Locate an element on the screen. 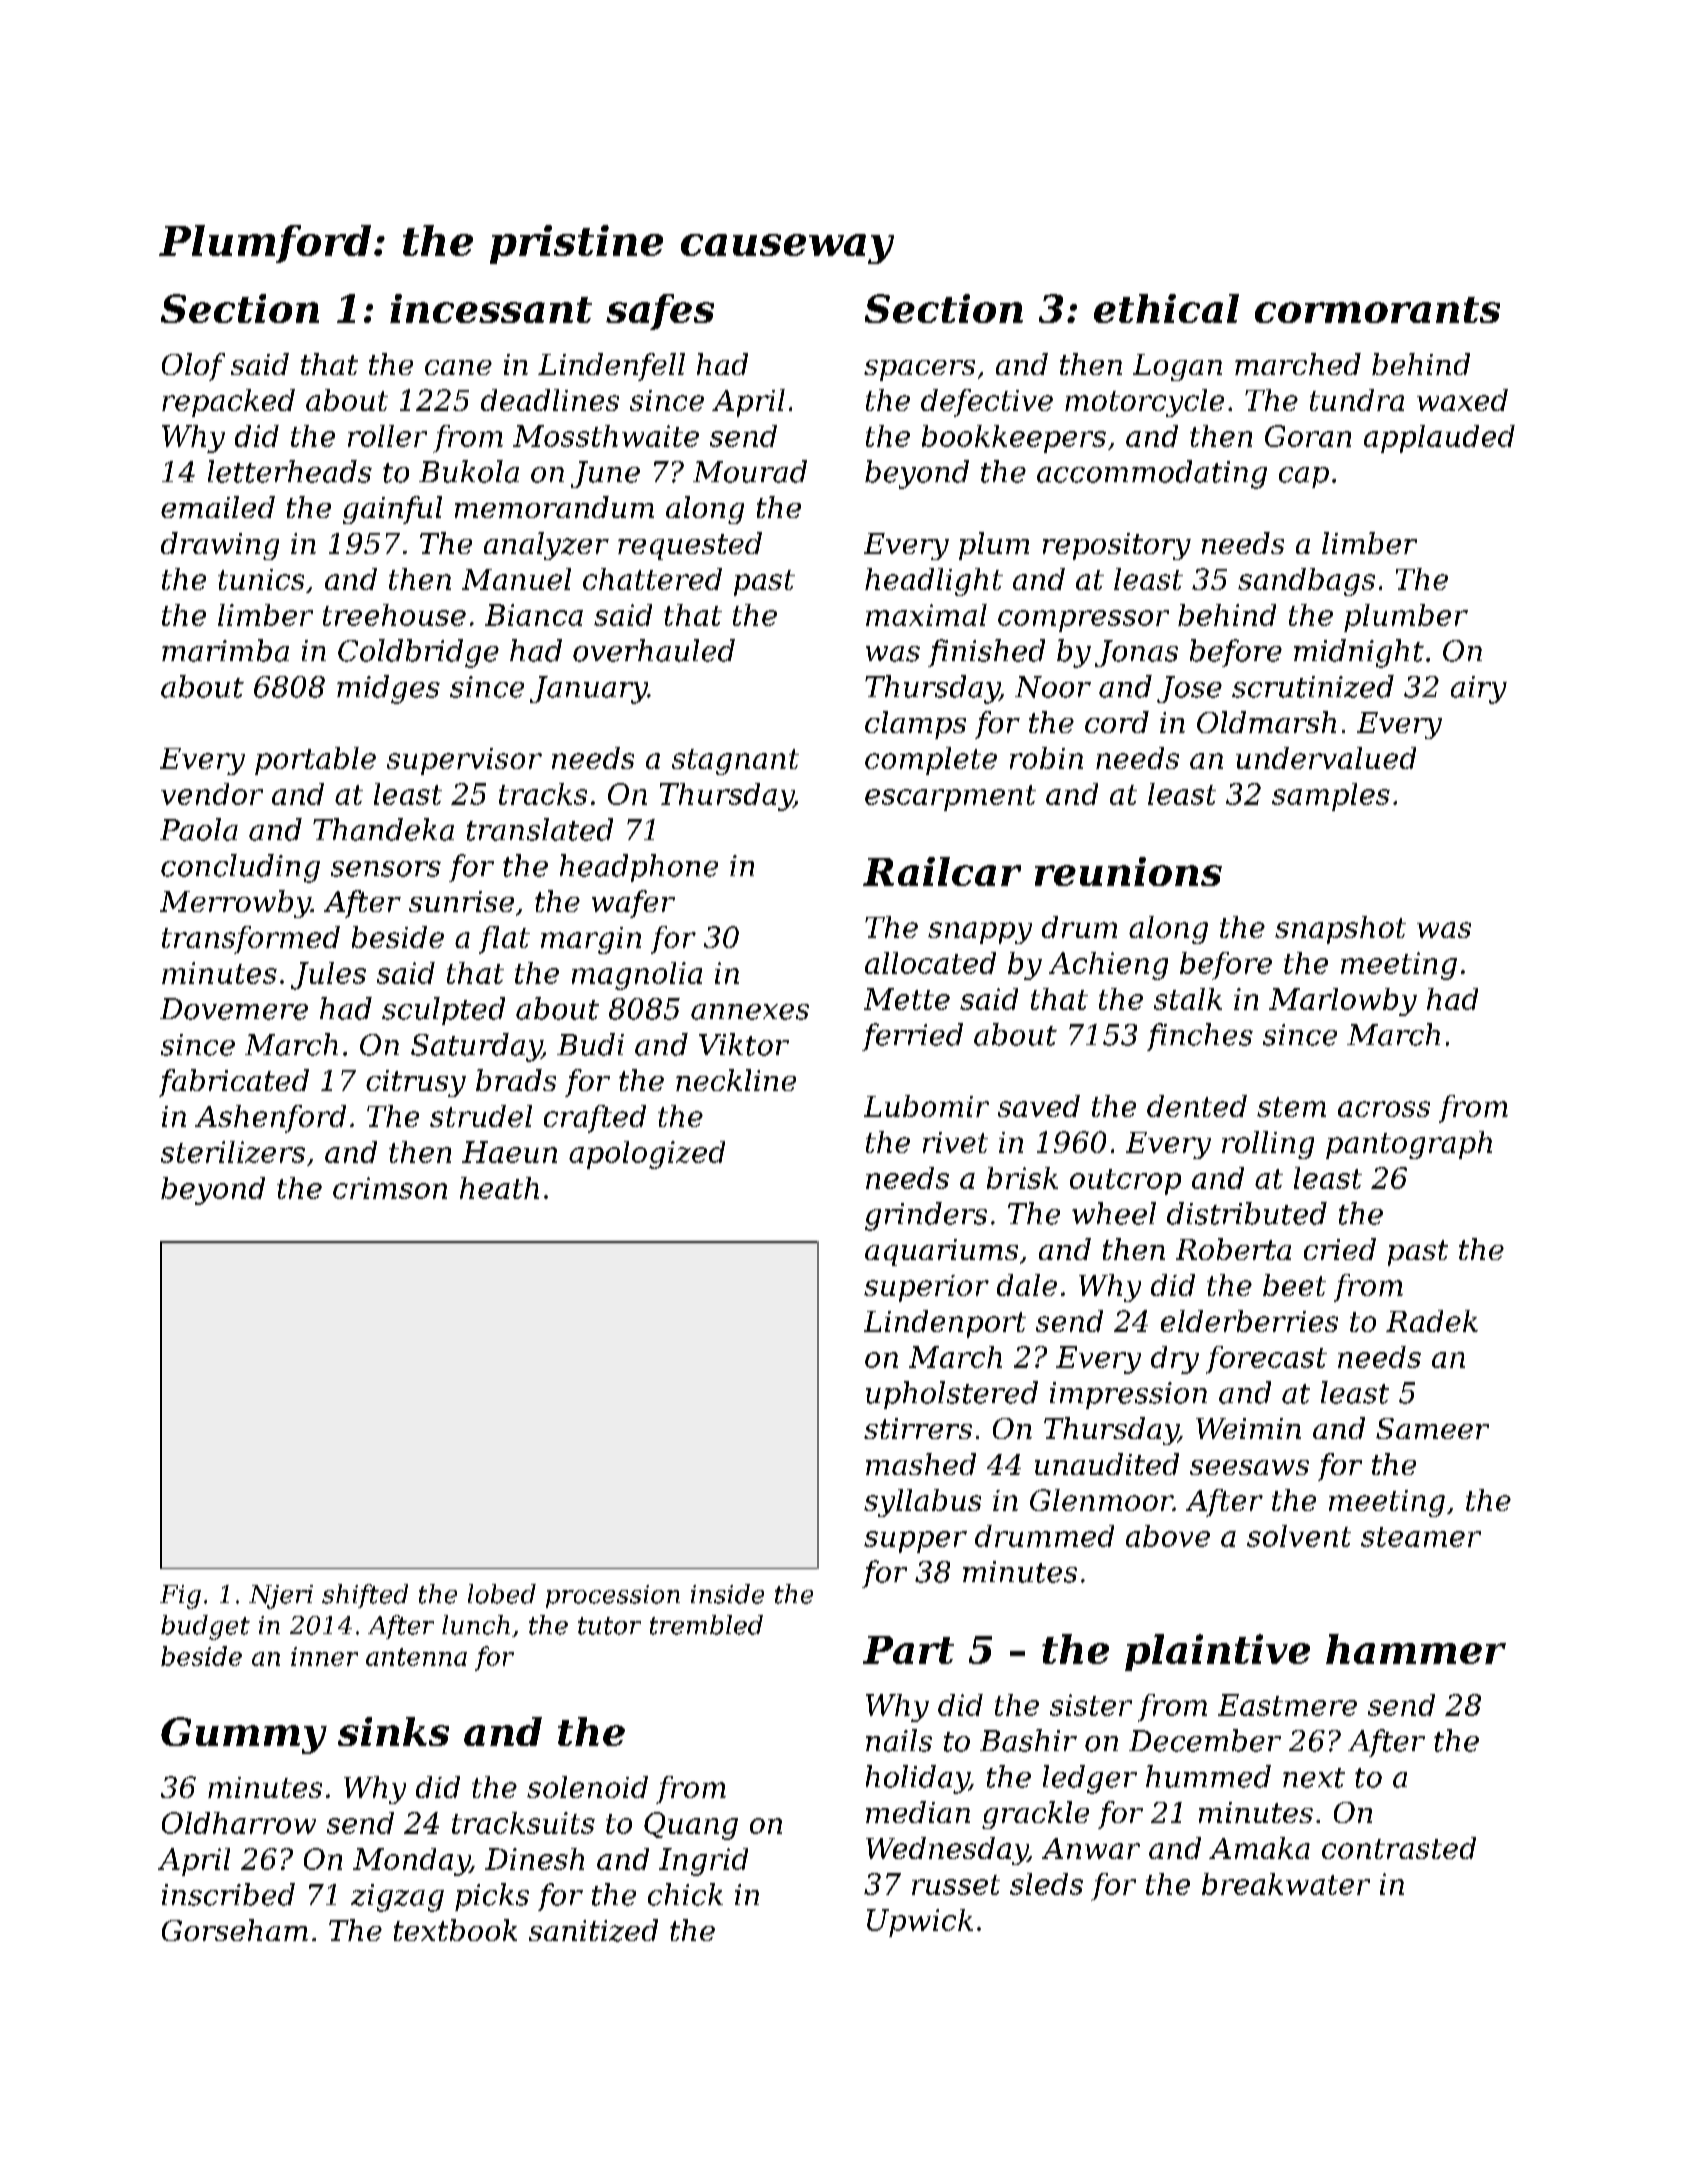 The image size is (1683, 2178). Dinesh is located at coordinates (534, 1859).
